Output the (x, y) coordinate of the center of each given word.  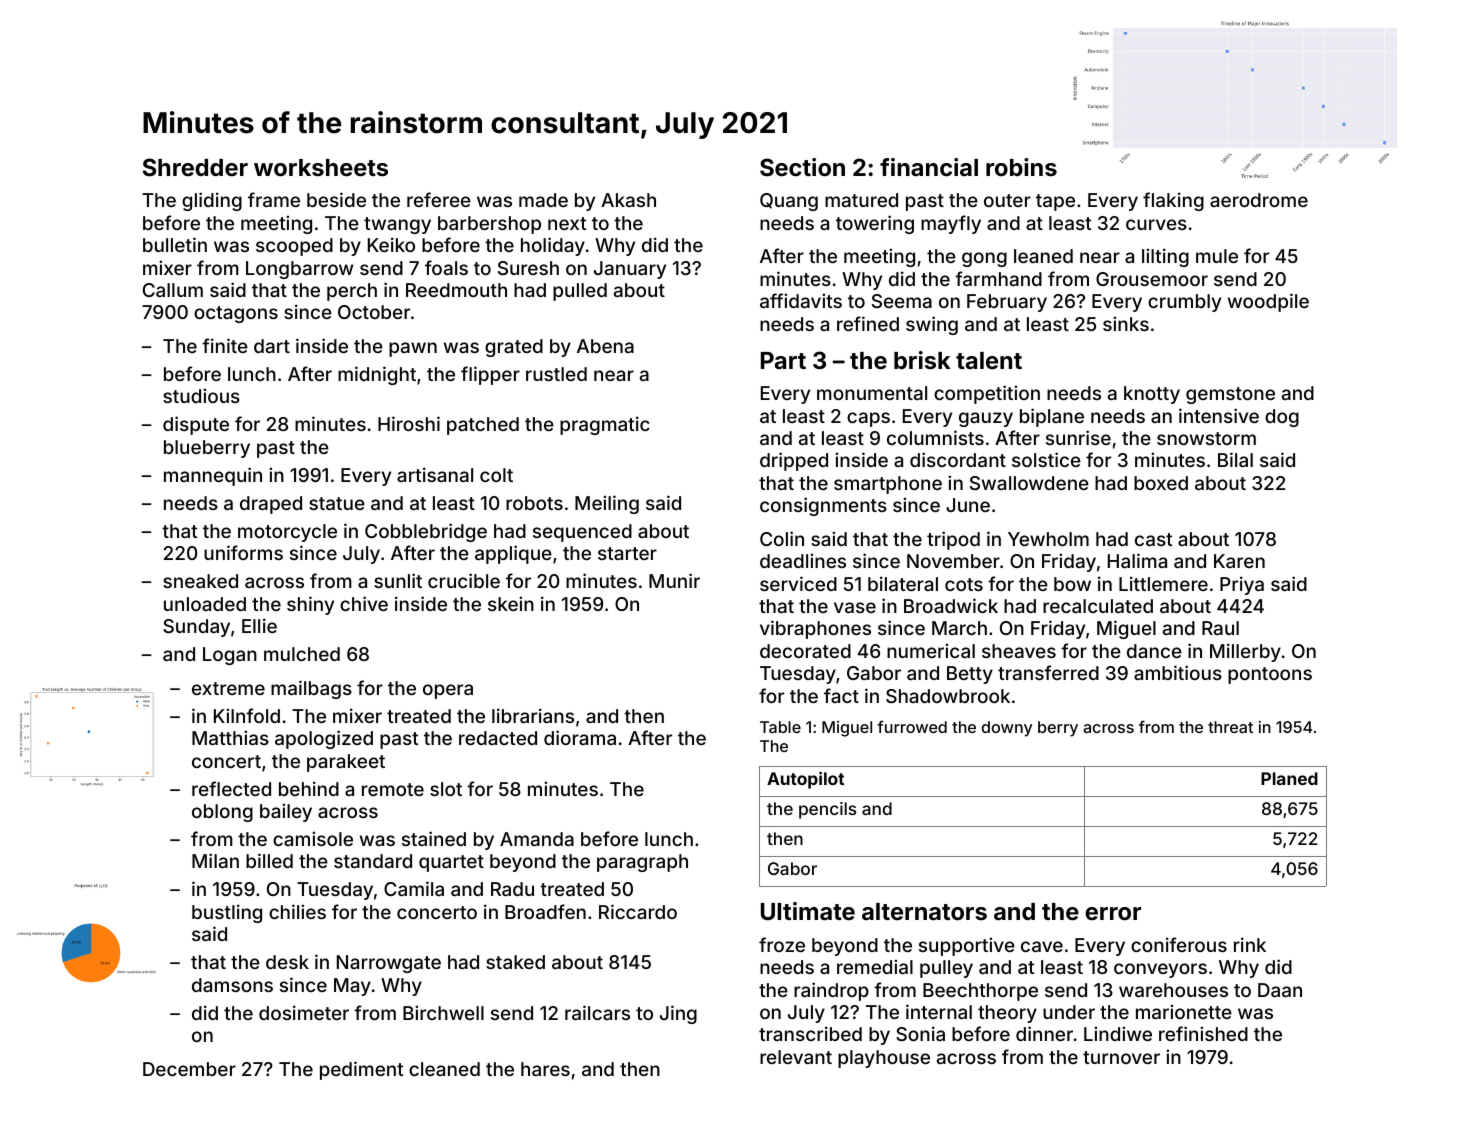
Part (783, 360)
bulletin (175, 244)
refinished (1203, 1033)
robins (1021, 167)
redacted (498, 738)
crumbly (1184, 303)
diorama (580, 737)
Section (802, 167)
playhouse (884, 1059)
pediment (361, 1070)
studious (201, 395)
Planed (1289, 778)
